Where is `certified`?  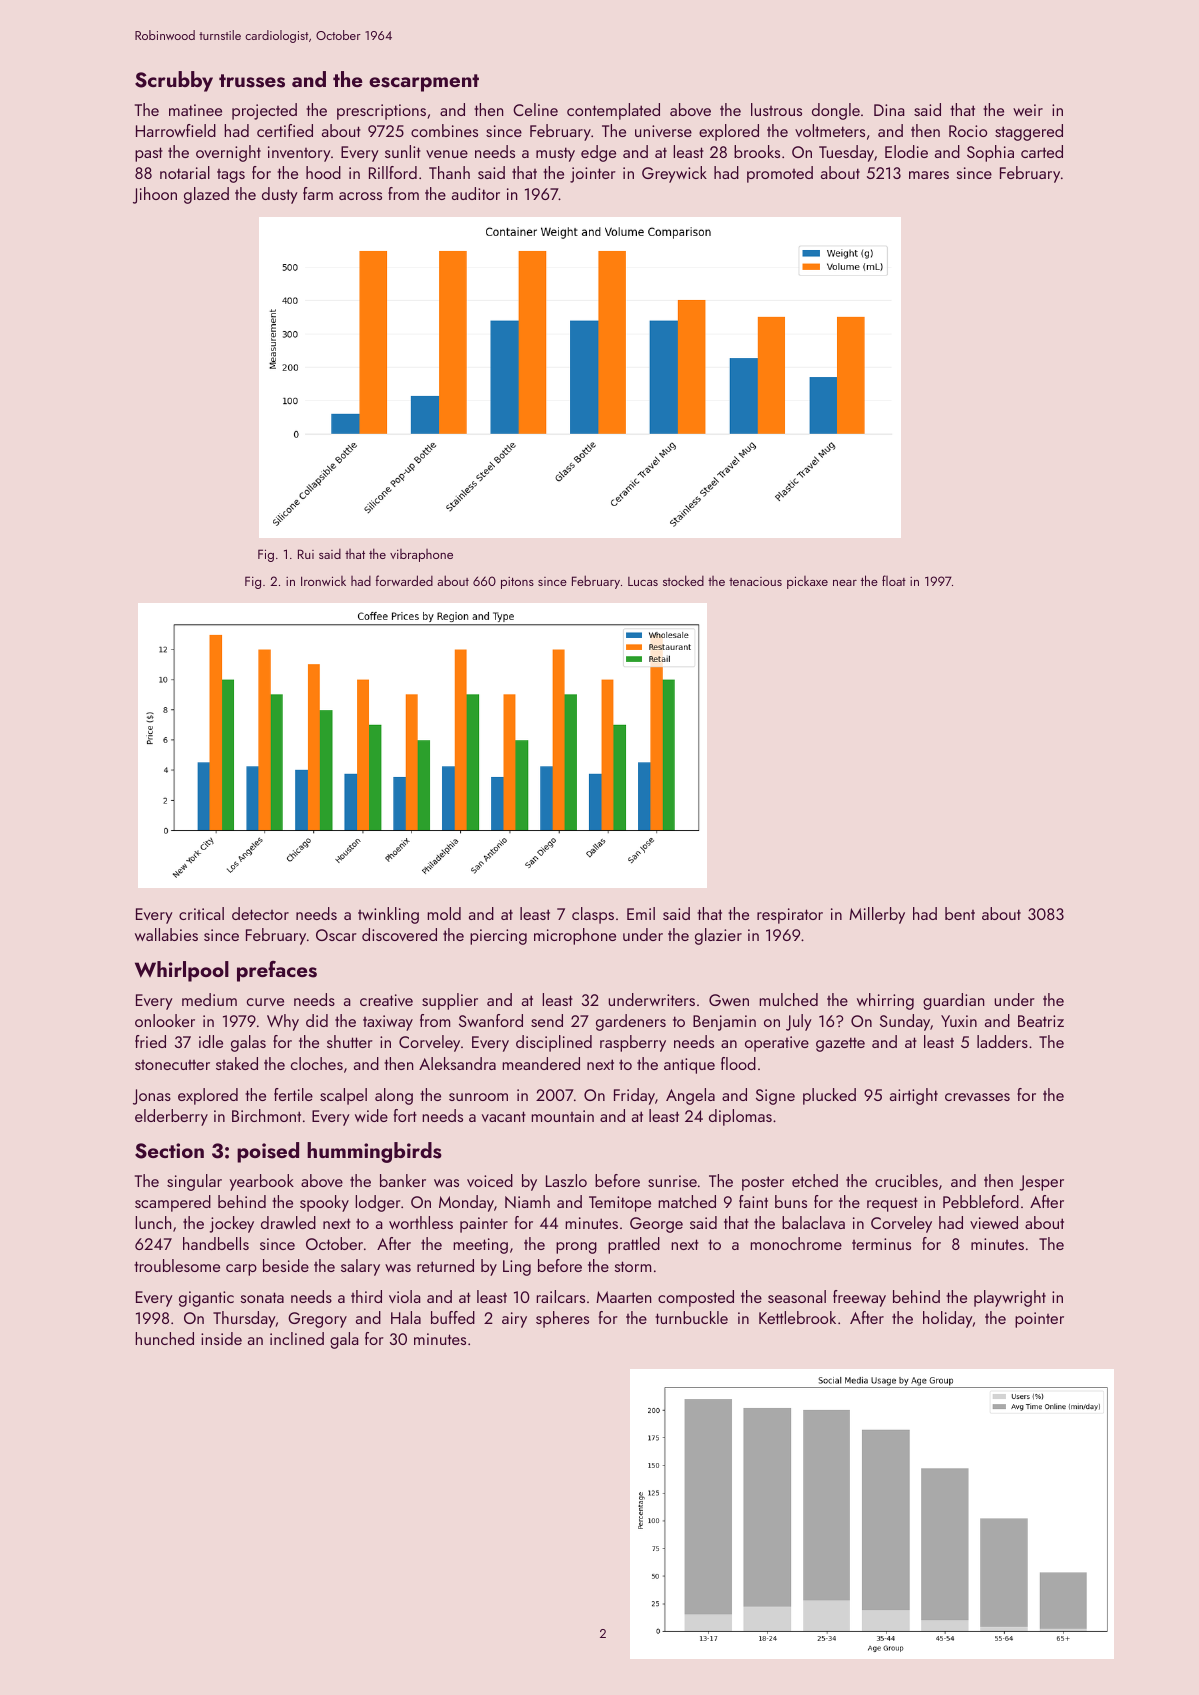 certified is located at coordinates (285, 130).
